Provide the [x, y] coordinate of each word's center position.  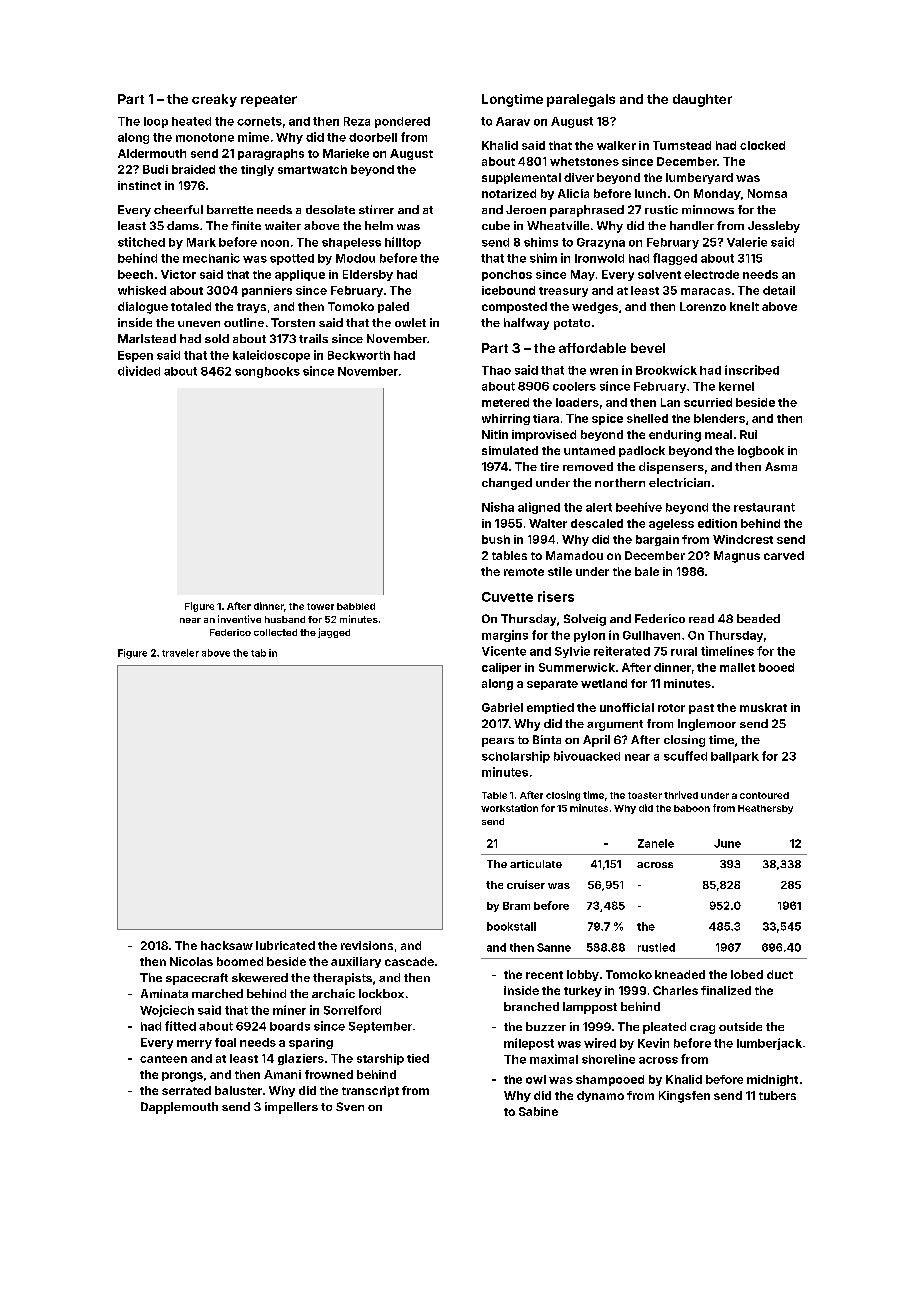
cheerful [178, 209]
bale [647, 571]
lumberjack [769, 1044]
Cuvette [507, 597]
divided [139, 371]
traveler [180, 653]
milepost [529, 1044]
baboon [692, 808]
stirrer [376, 209]
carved [784, 555]
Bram [516, 906]
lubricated [285, 945]
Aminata [164, 993]
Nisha [498, 507]
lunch [650, 193]
